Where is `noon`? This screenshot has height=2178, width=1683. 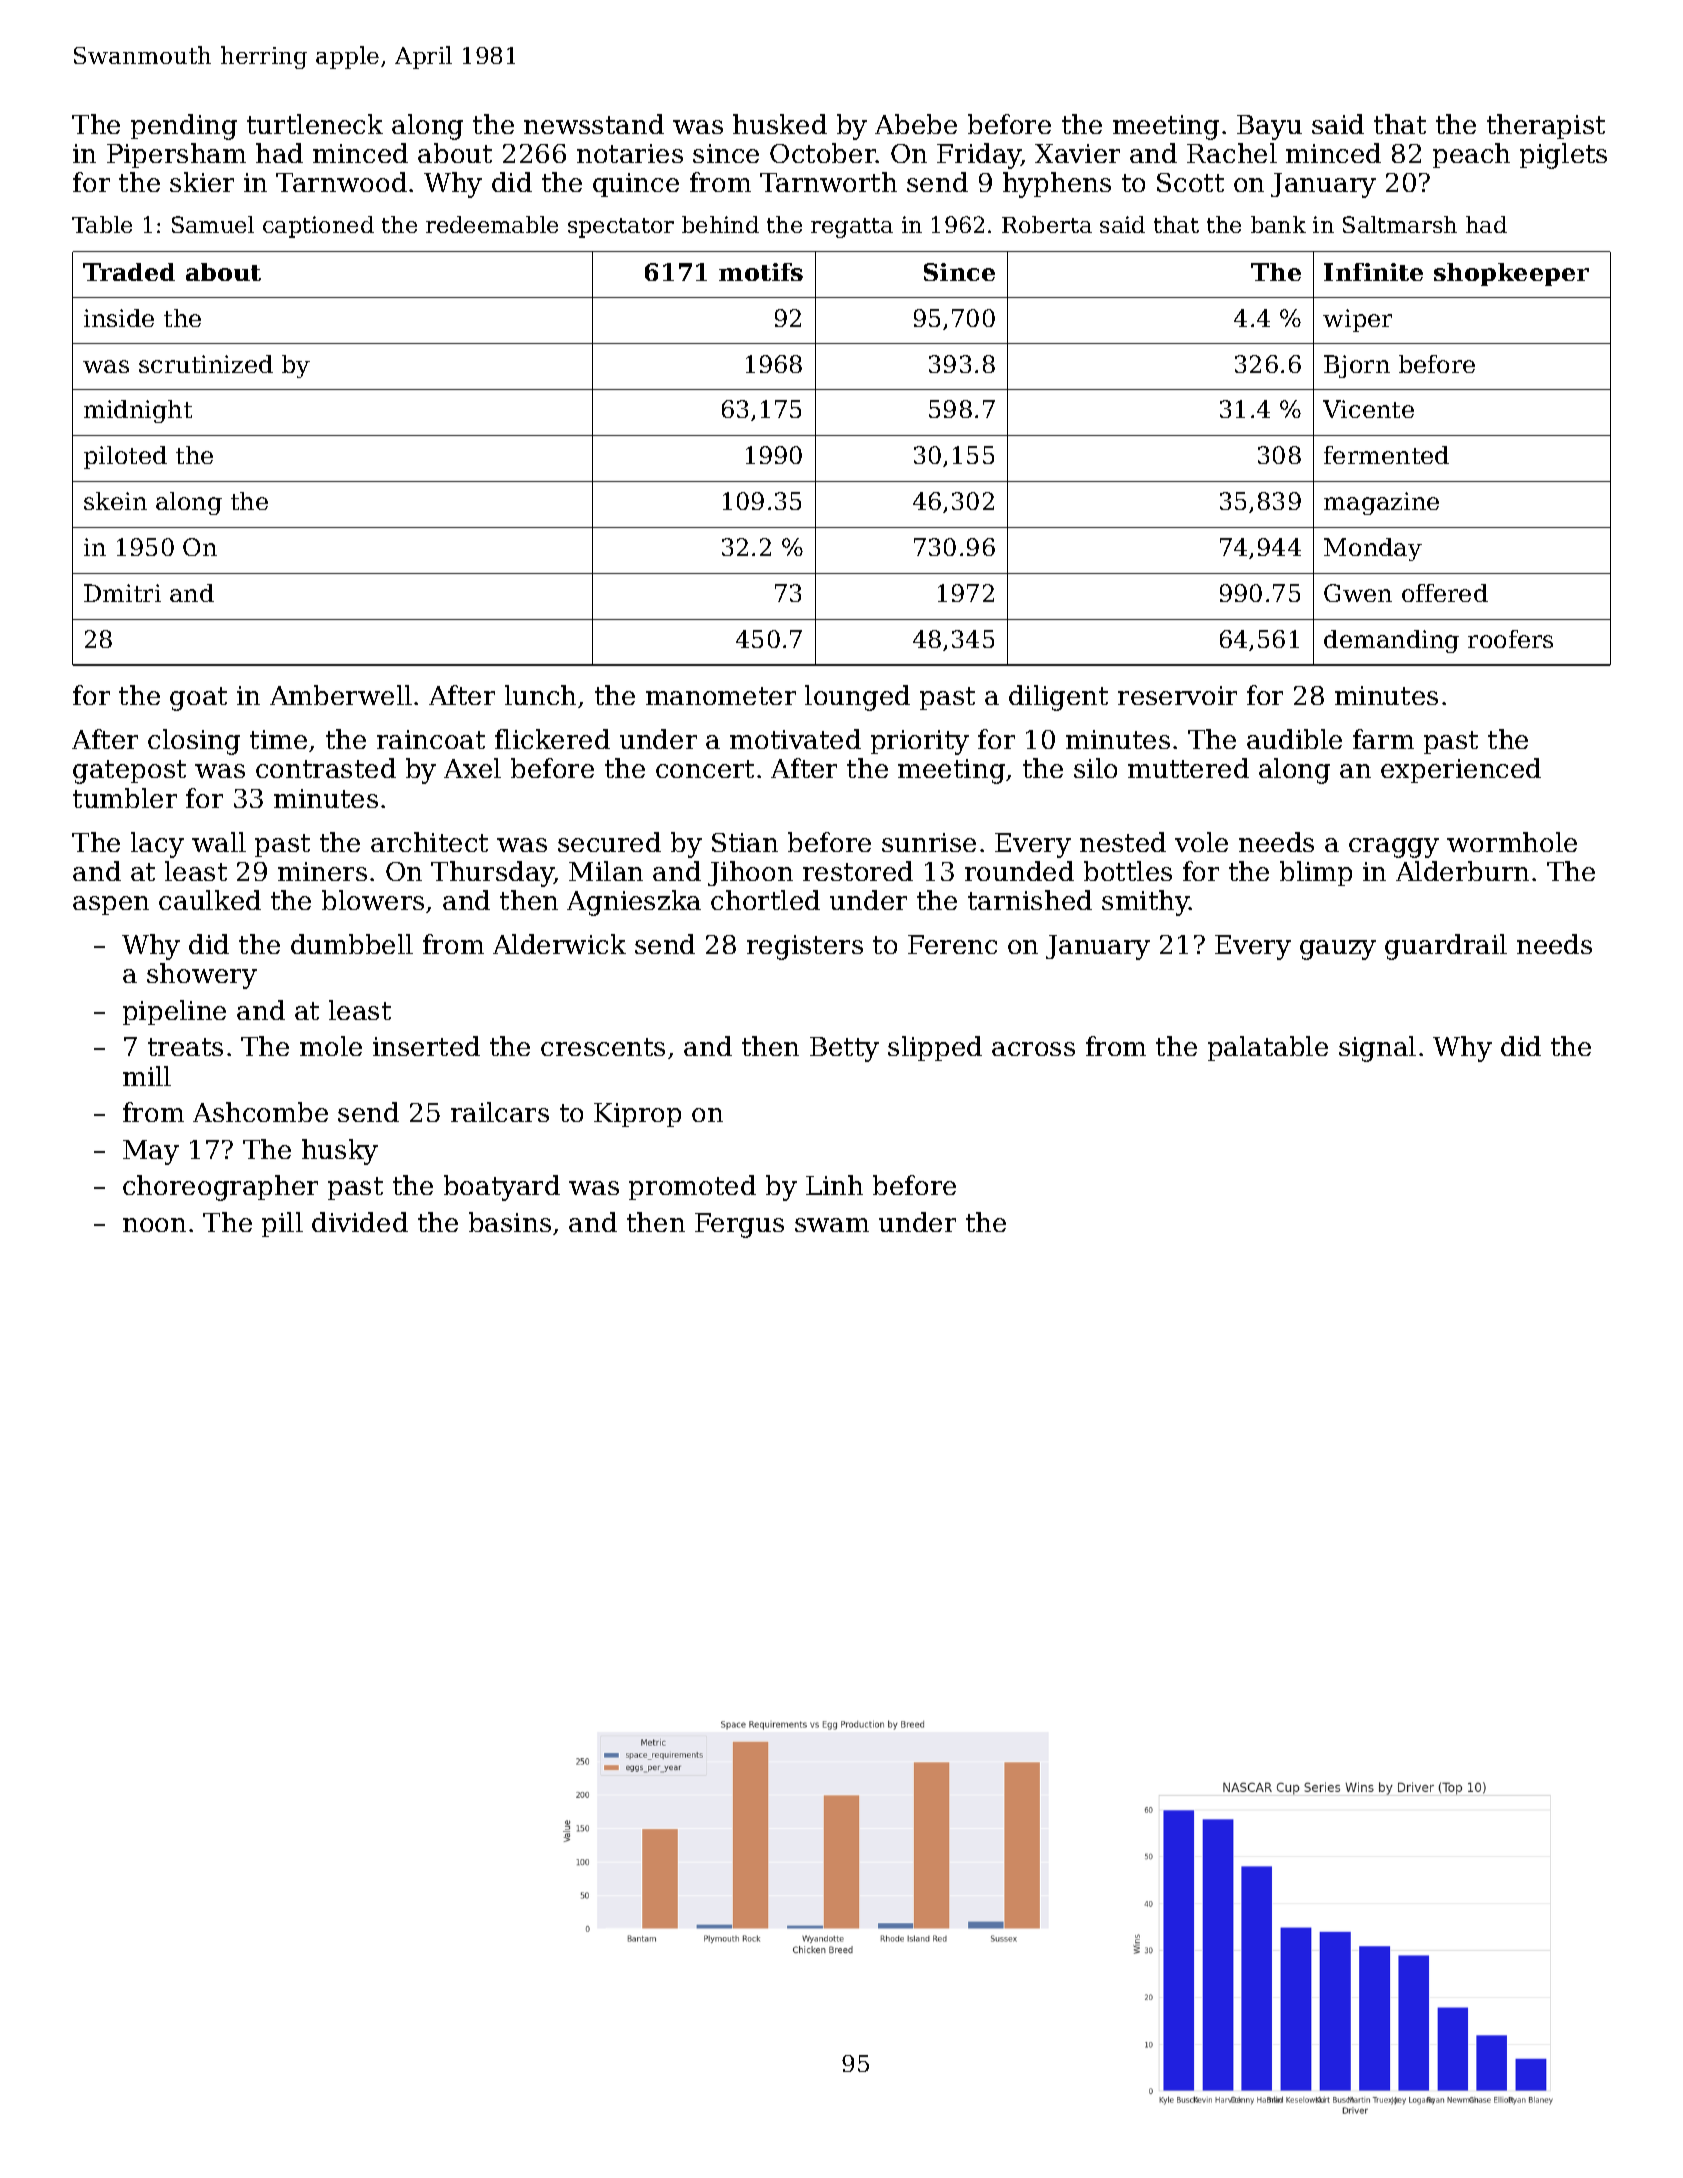 noon is located at coordinates (154, 1225).
